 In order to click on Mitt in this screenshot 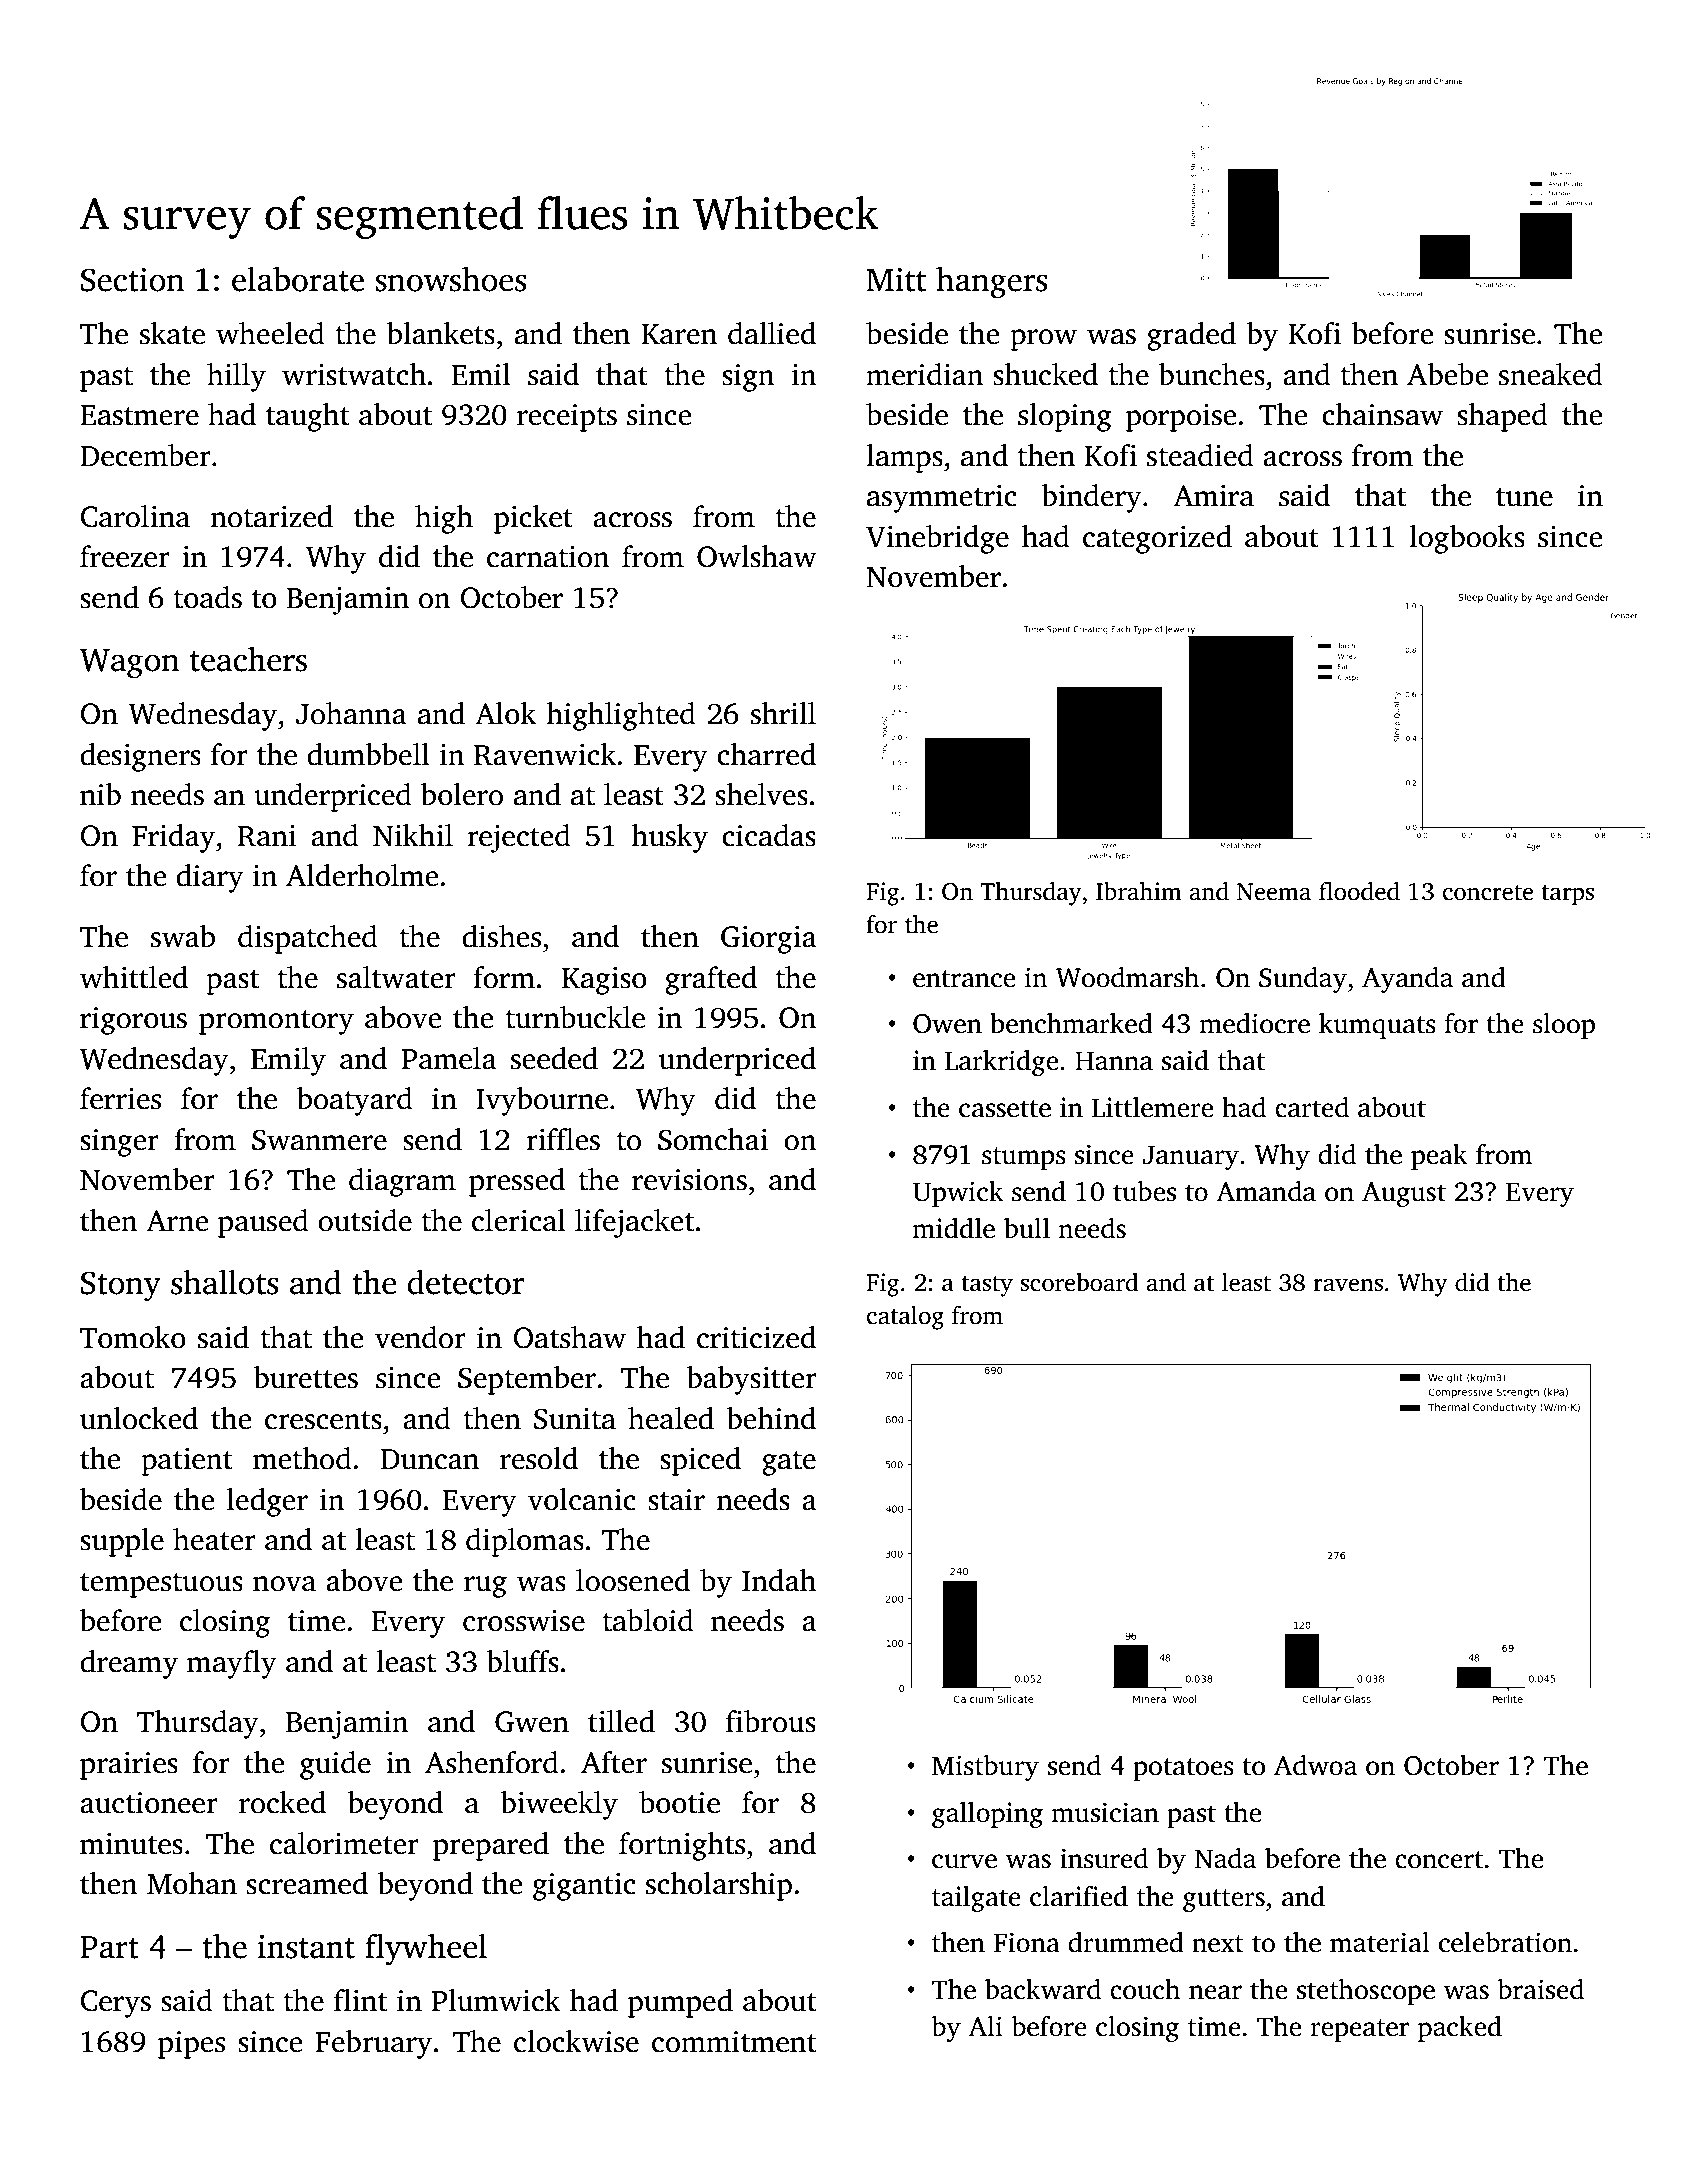, I will do `click(896, 279)`.
